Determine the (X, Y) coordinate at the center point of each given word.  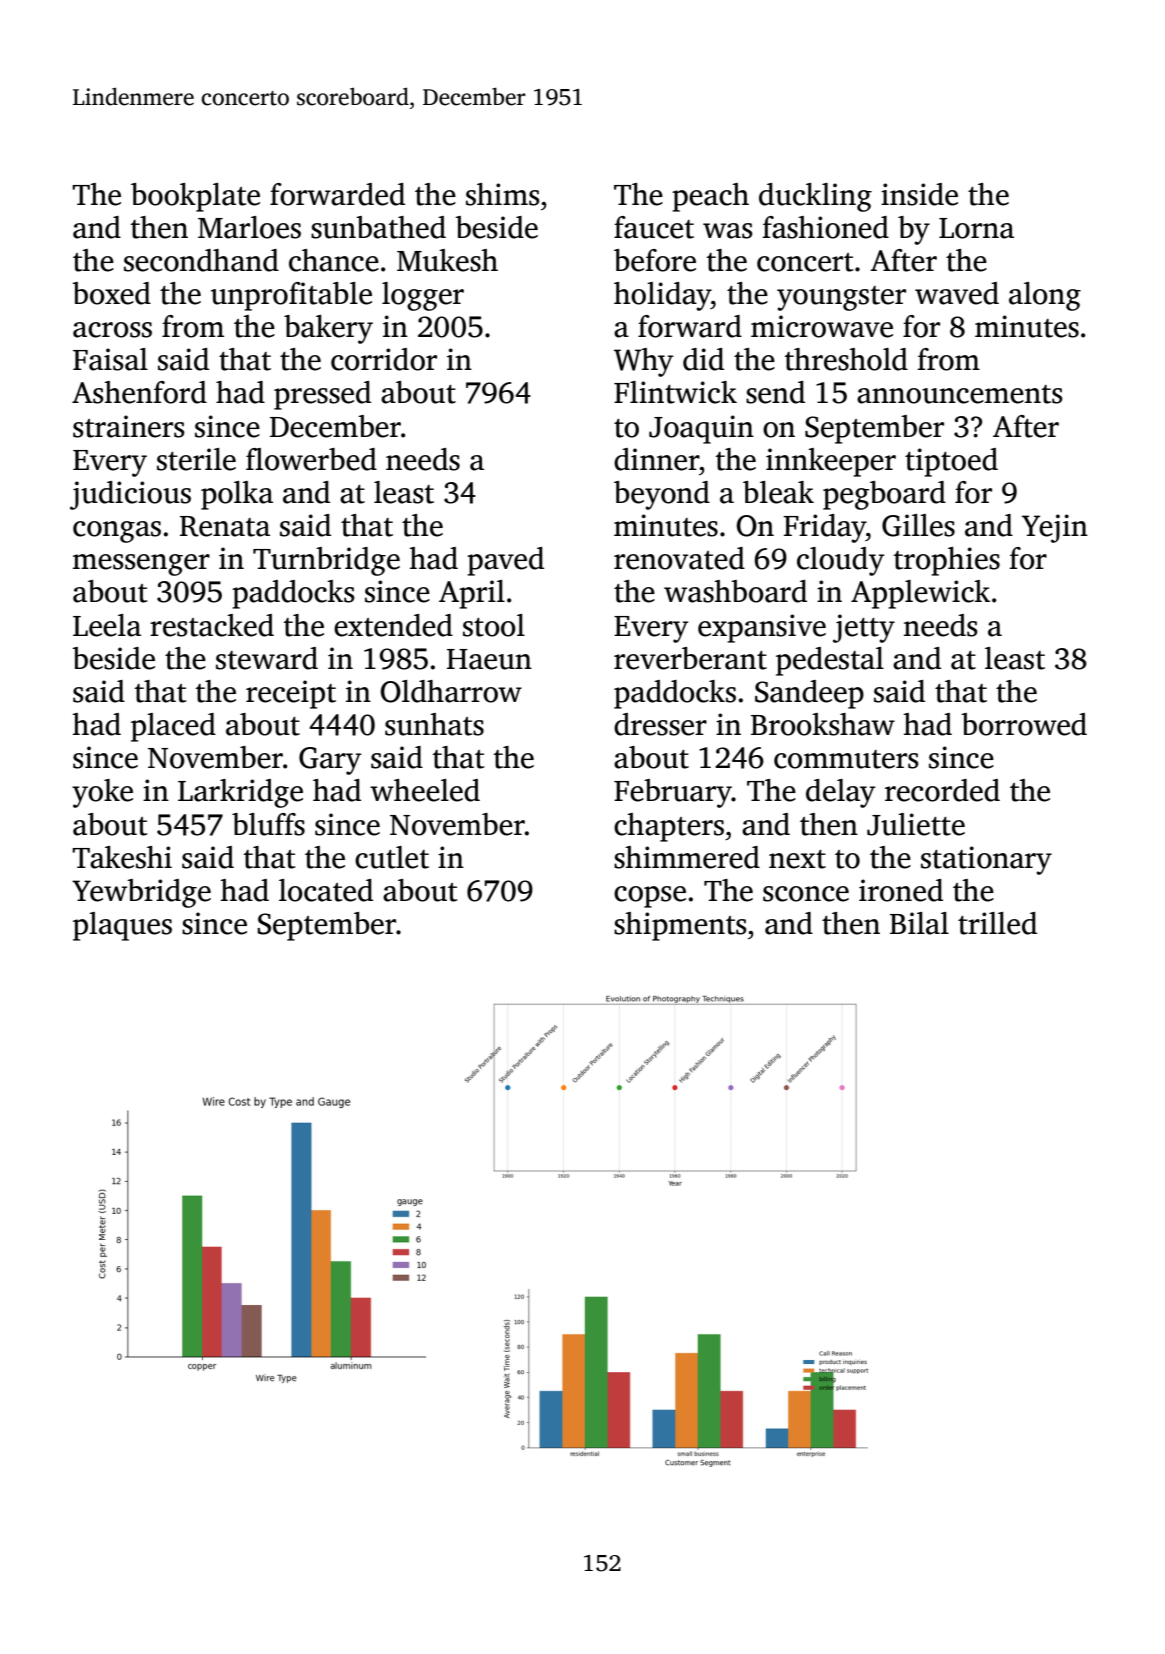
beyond (662, 495)
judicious (130, 495)
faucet (654, 227)
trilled (997, 923)
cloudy (840, 561)
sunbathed (378, 227)
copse (650, 897)
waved (957, 293)
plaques (122, 926)
